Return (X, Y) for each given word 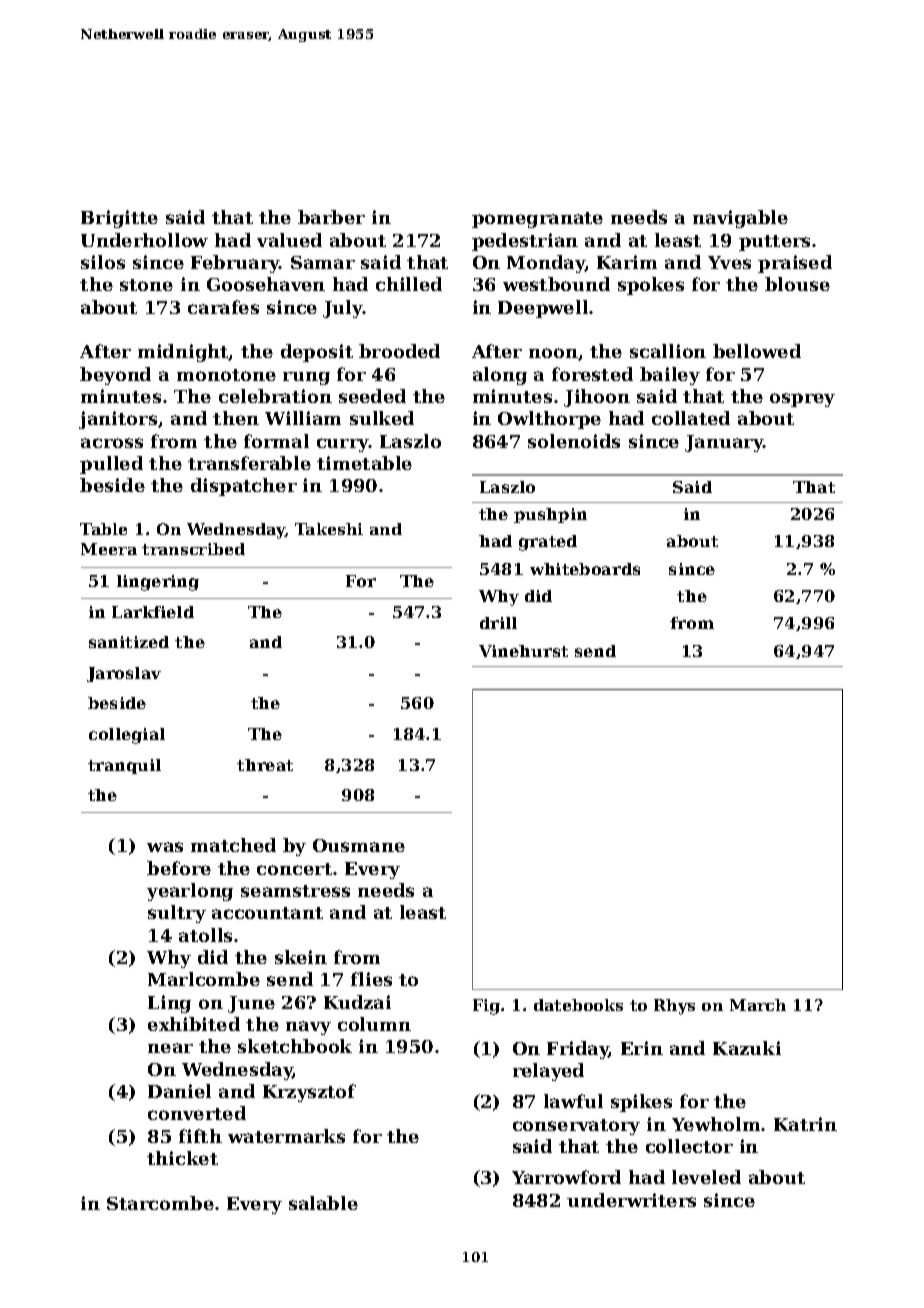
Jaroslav (124, 674)
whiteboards (585, 569)
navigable (740, 219)
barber (331, 217)
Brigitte (119, 219)
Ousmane (359, 845)
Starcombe (160, 1203)
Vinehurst (523, 651)
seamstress (295, 891)
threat (265, 765)
